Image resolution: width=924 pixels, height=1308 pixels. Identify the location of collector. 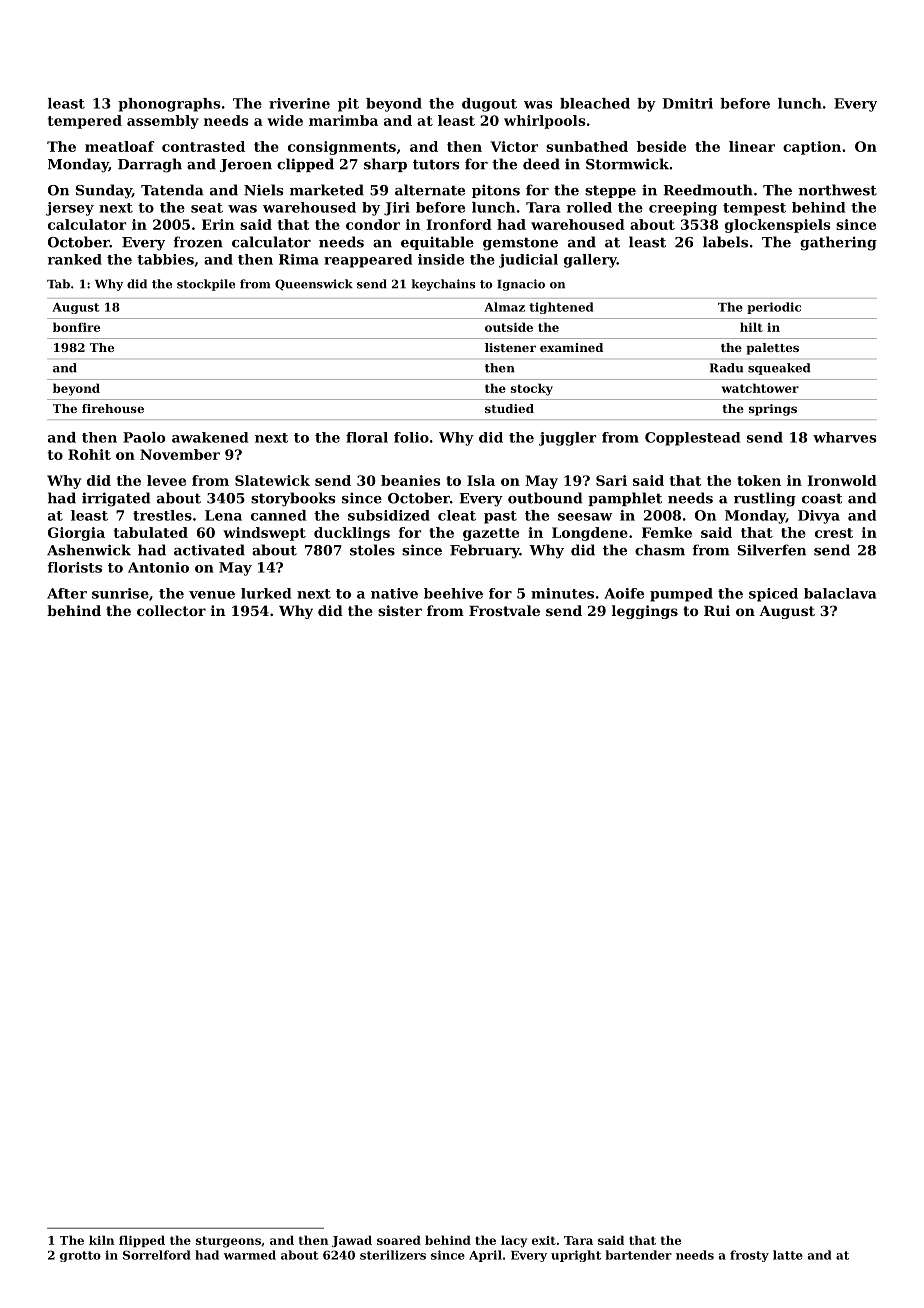
(171, 610).
